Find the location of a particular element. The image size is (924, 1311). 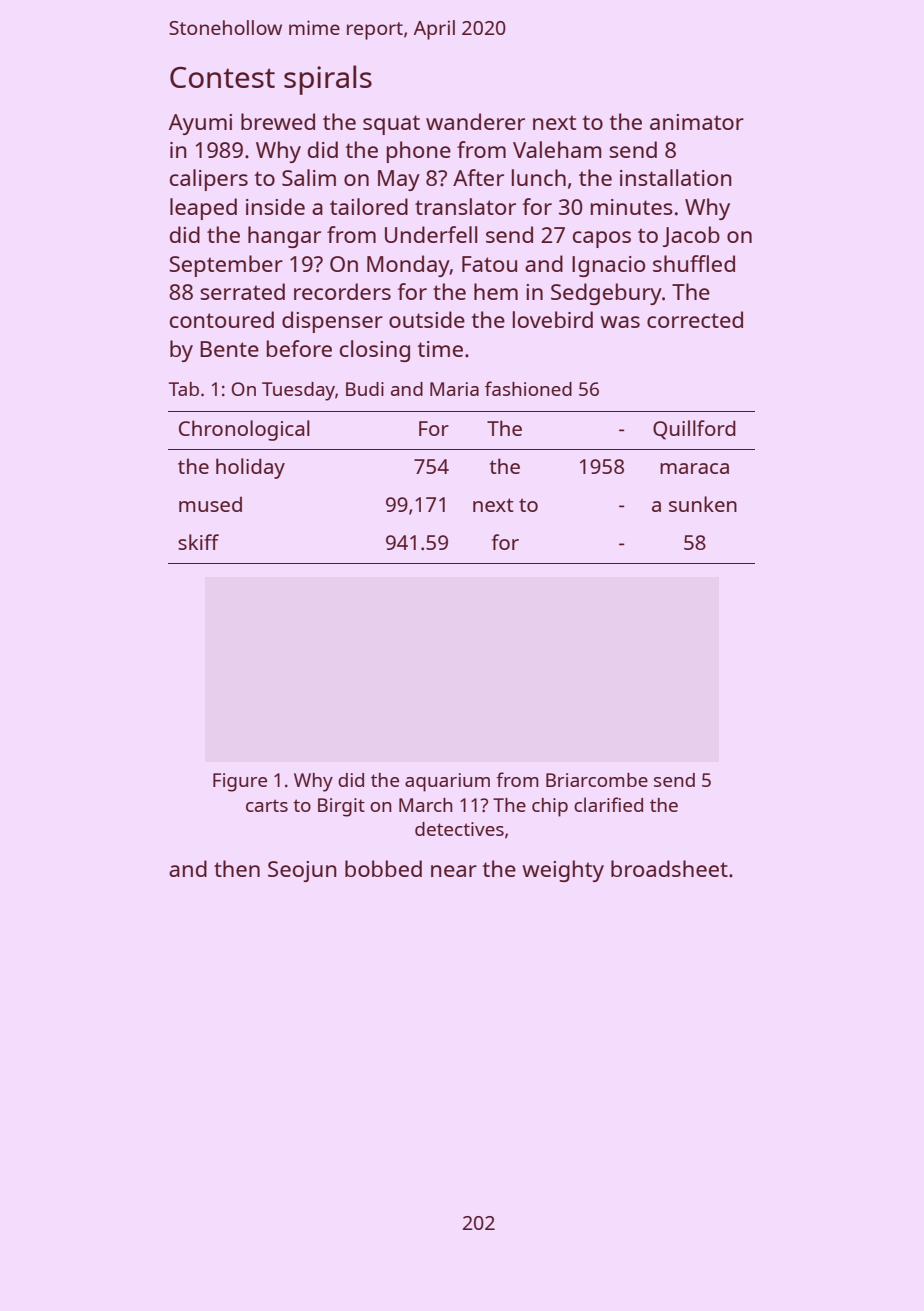

spirals is located at coordinates (328, 80).
